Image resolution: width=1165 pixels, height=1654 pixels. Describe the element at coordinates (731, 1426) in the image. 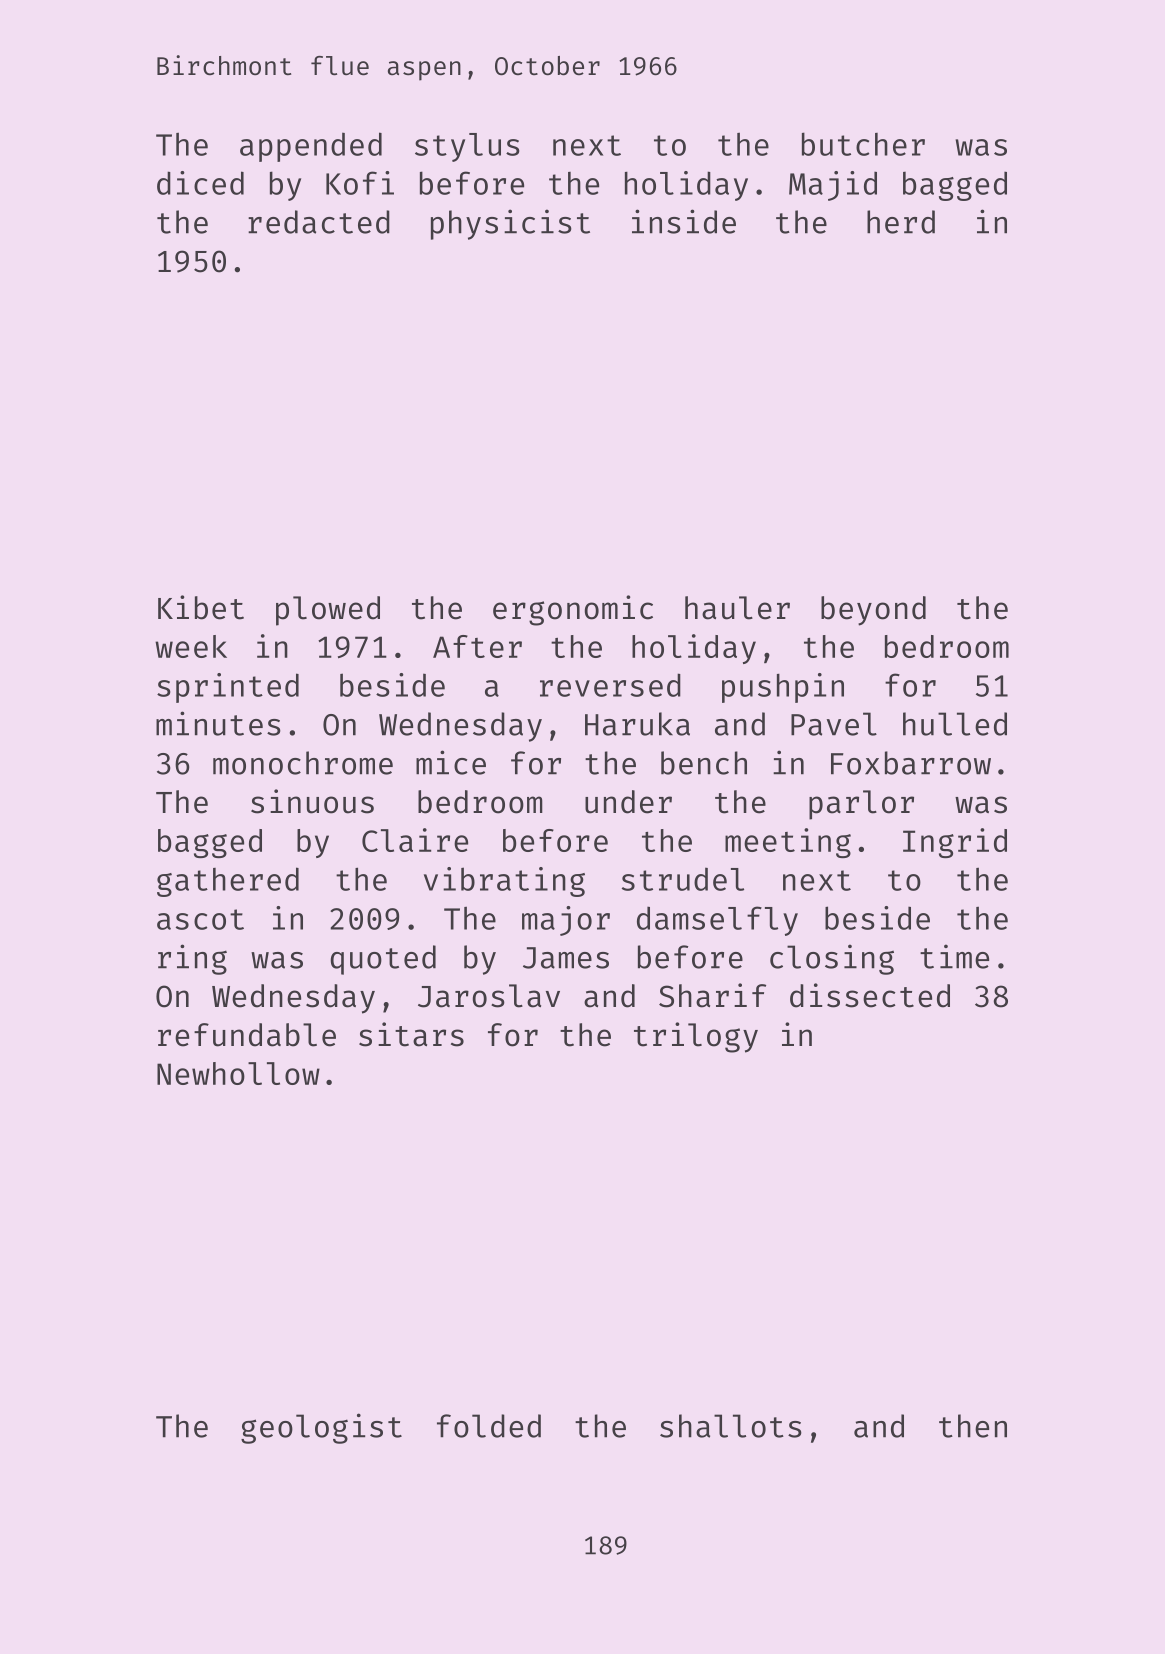

I see `shallots` at that location.
